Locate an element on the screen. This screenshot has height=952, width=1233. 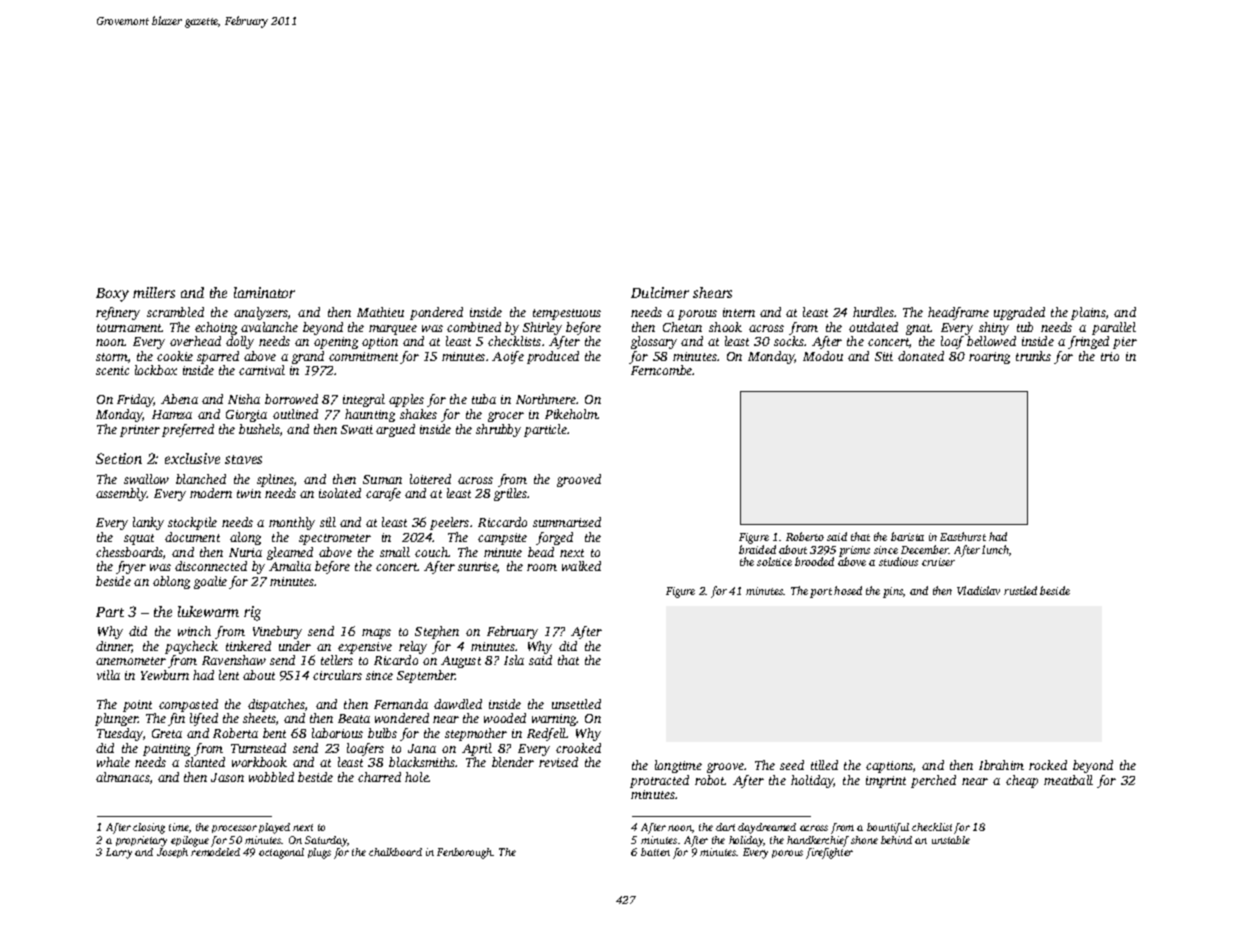
closing is located at coordinates (149, 828).
